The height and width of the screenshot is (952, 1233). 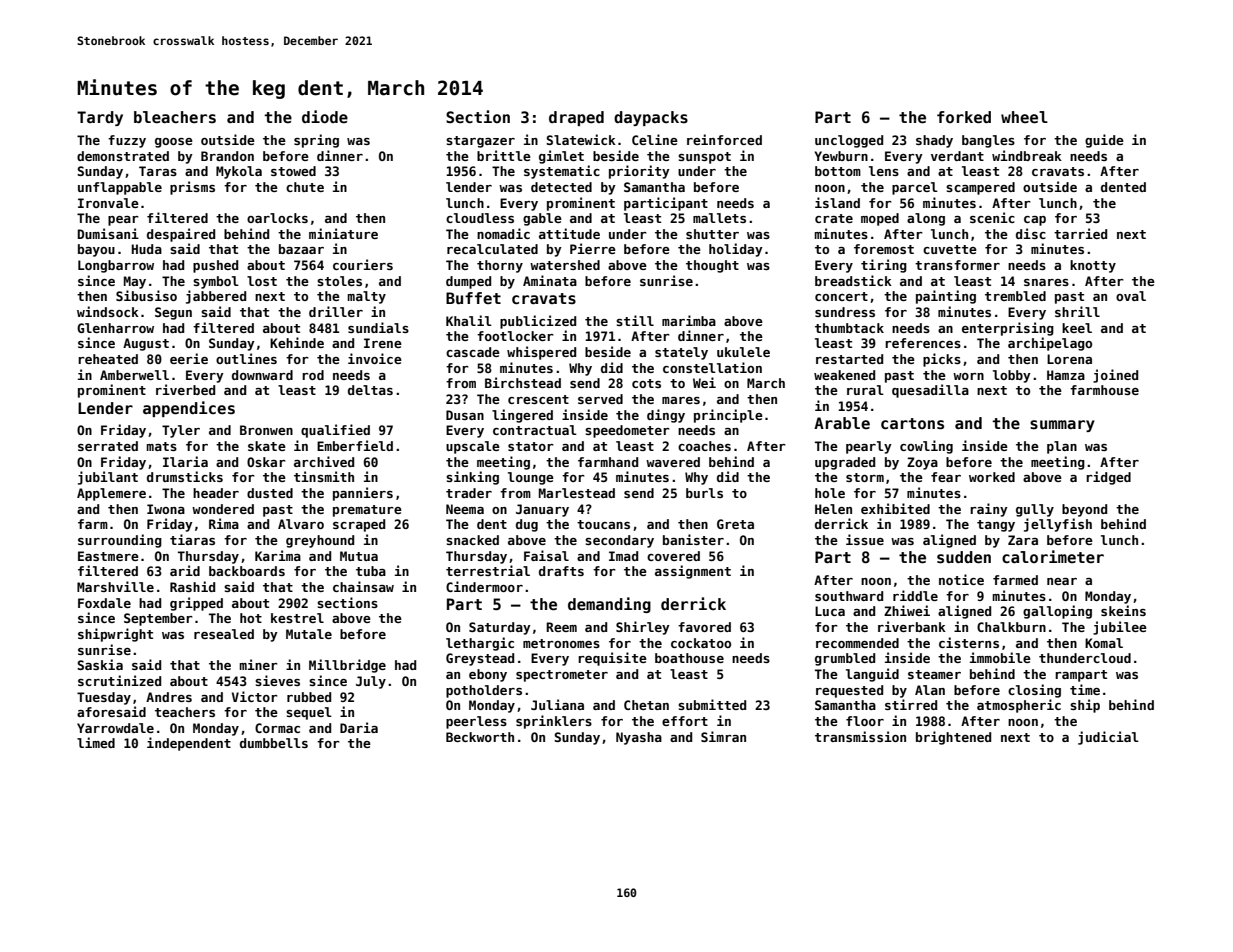 I want to click on Ironvale, so click(x=108, y=203).
